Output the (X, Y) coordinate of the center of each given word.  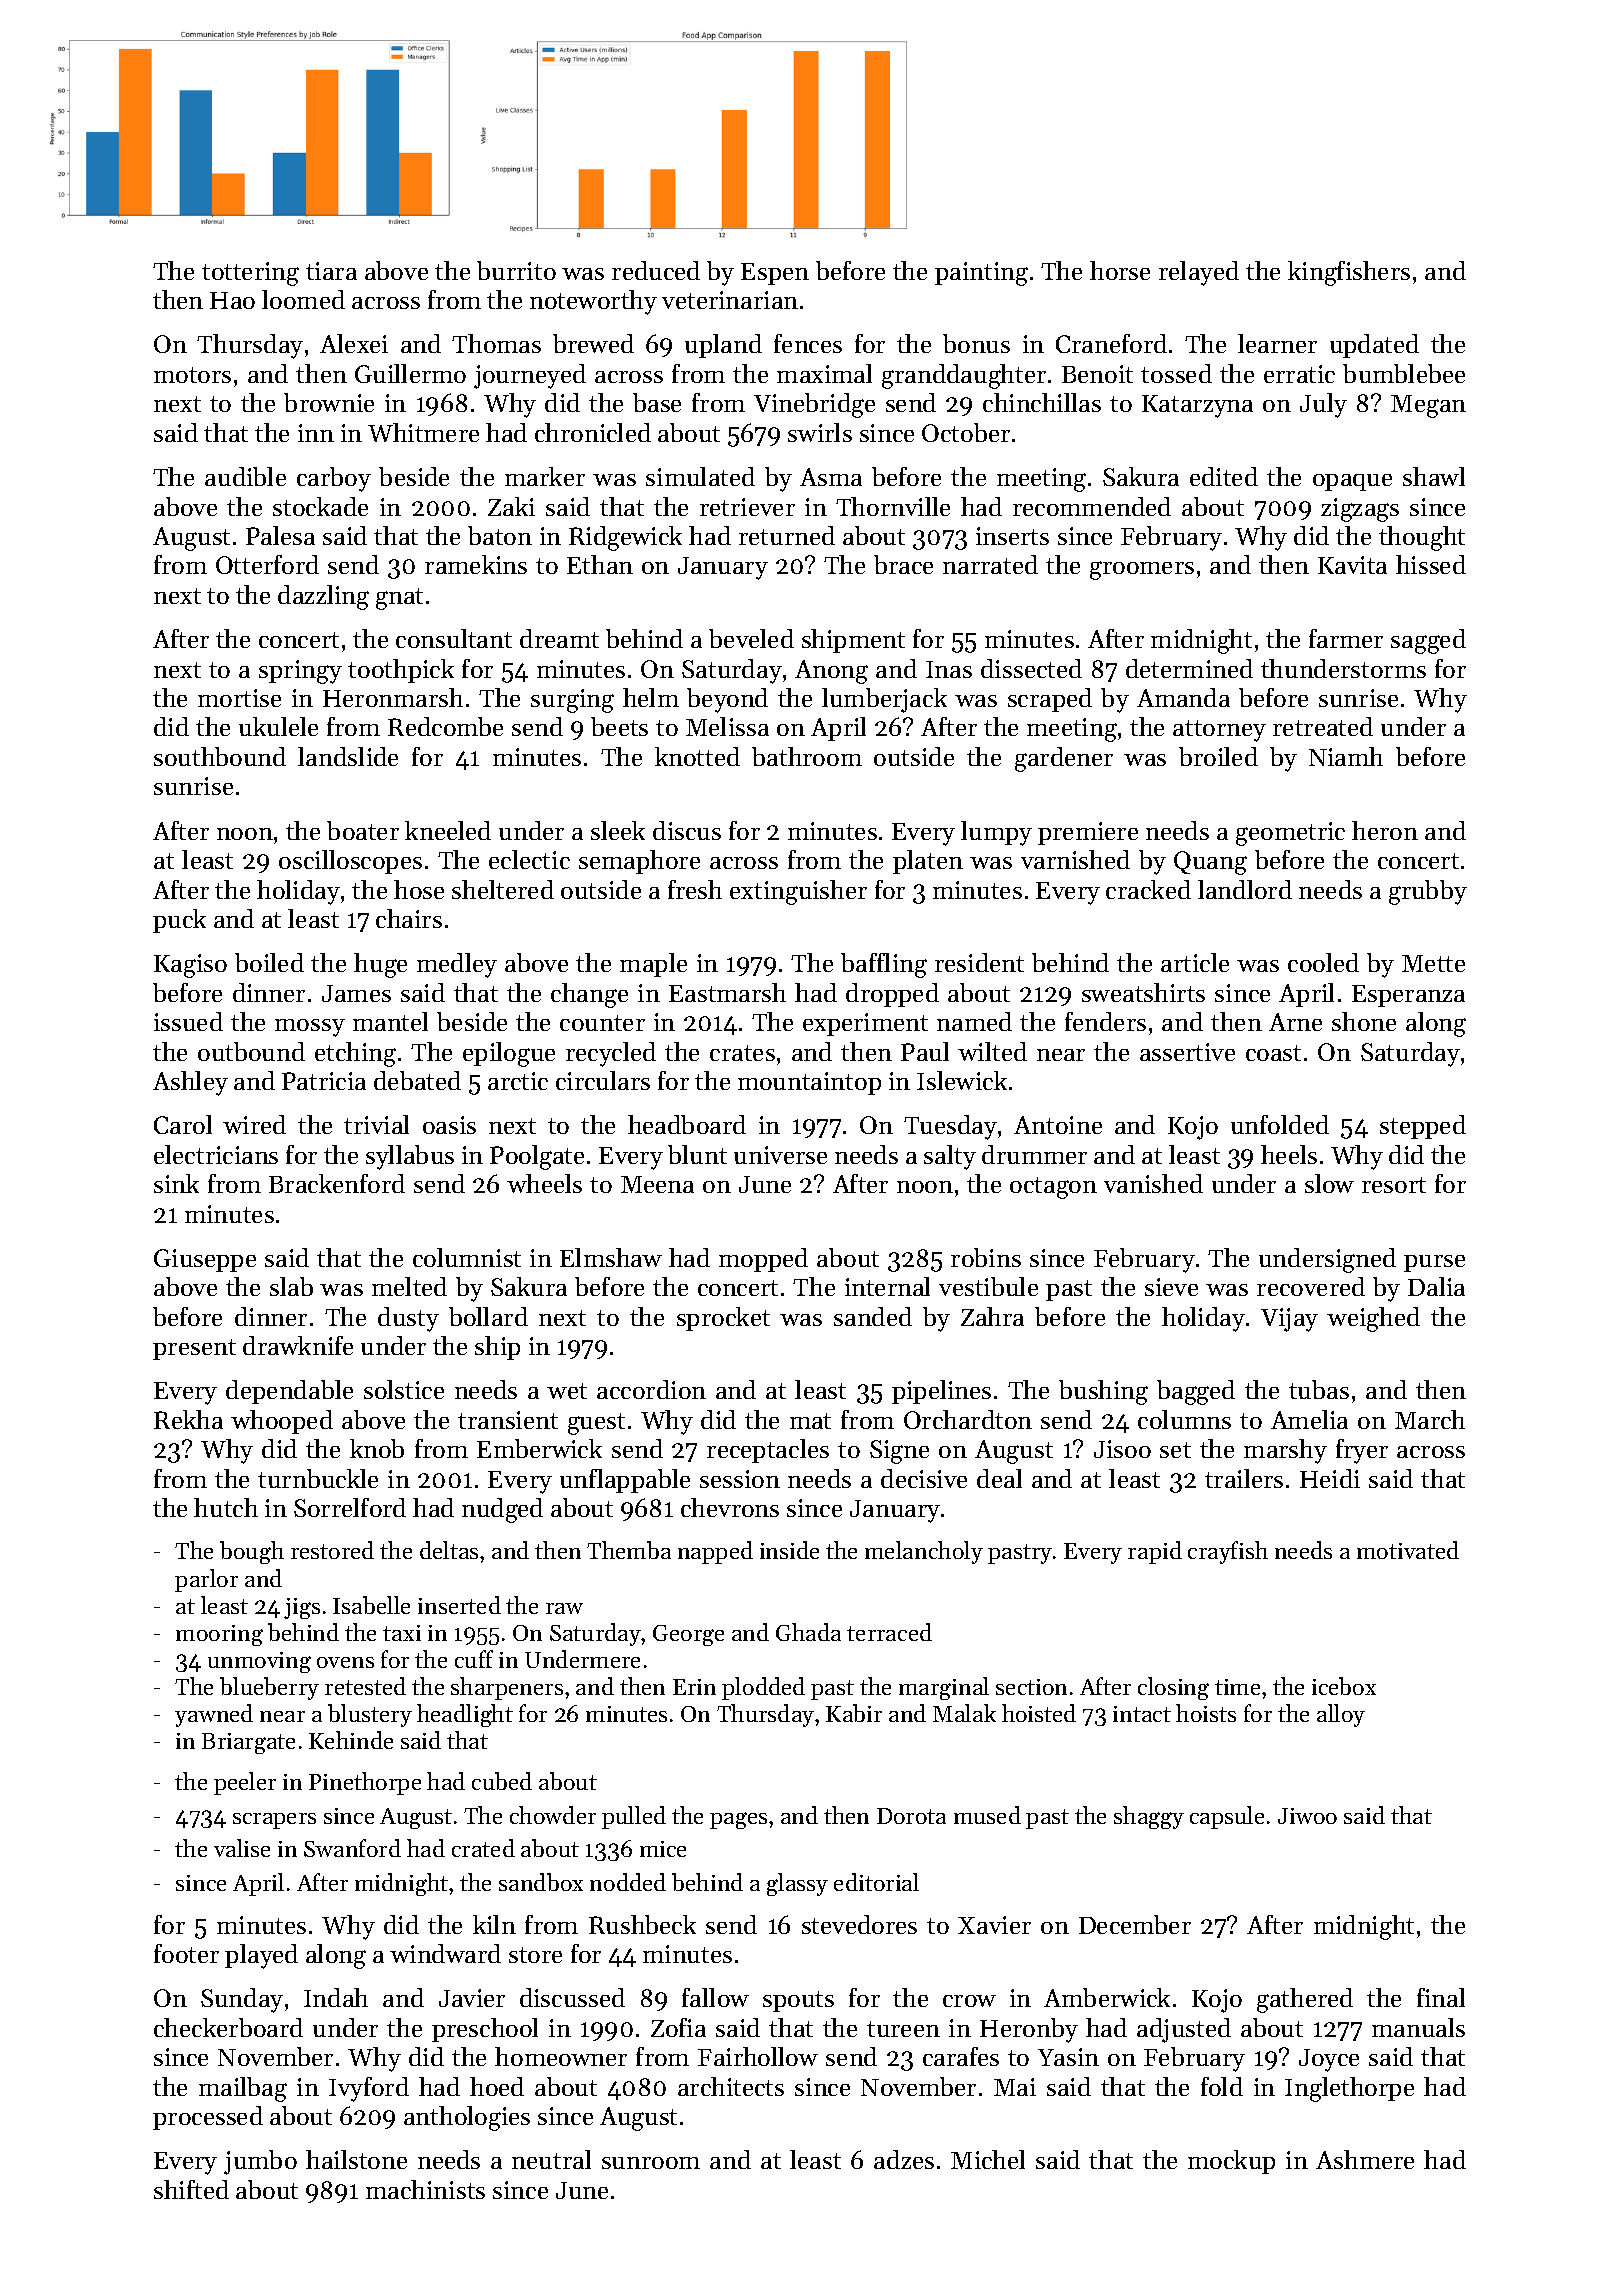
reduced (656, 270)
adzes (904, 2159)
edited (1224, 476)
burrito (516, 270)
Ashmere (1365, 2159)
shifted (191, 2189)
